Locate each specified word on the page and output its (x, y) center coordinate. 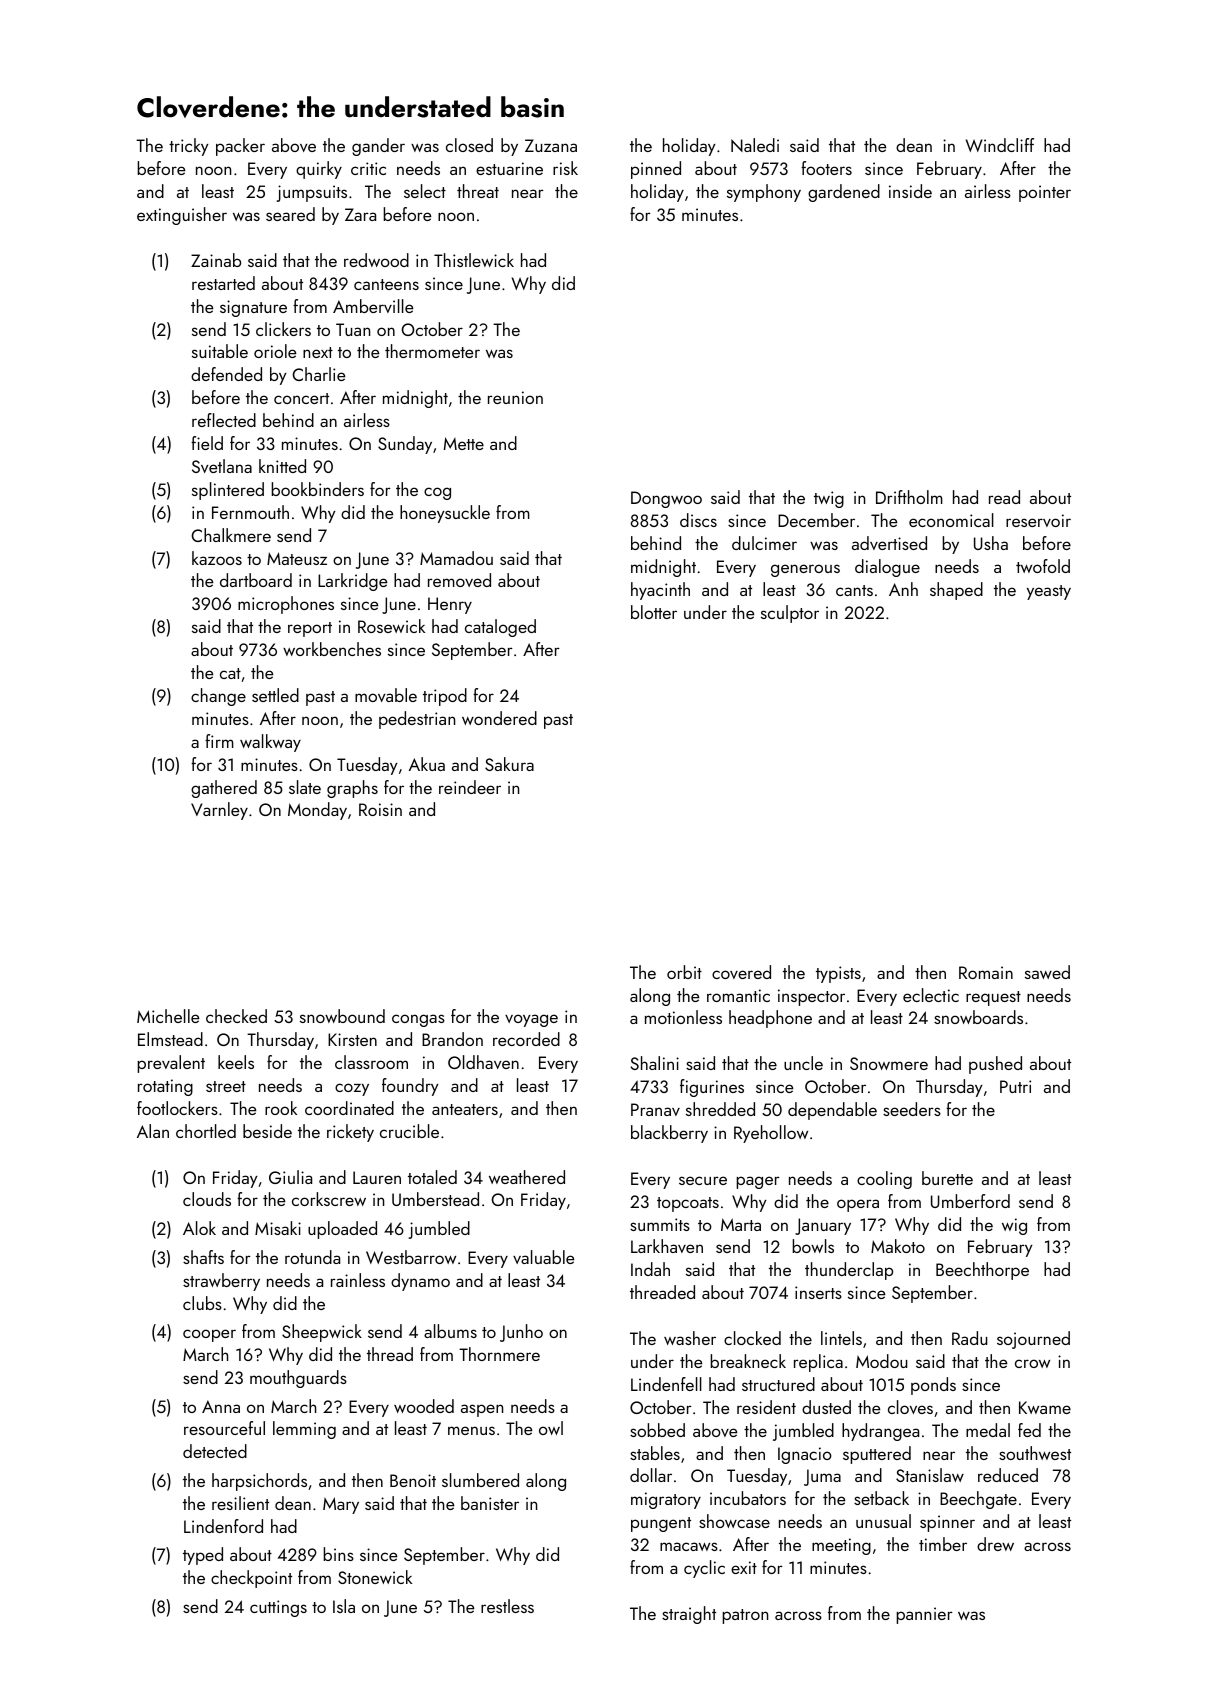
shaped (956, 591)
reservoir (1038, 520)
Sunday (405, 445)
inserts (818, 1292)
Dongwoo (666, 499)
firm (219, 741)
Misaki (278, 1228)
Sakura (509, 764)
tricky (189, 147)
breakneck (748, 1361)
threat (478, 191)
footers (826, 168)
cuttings (278, 1608)
